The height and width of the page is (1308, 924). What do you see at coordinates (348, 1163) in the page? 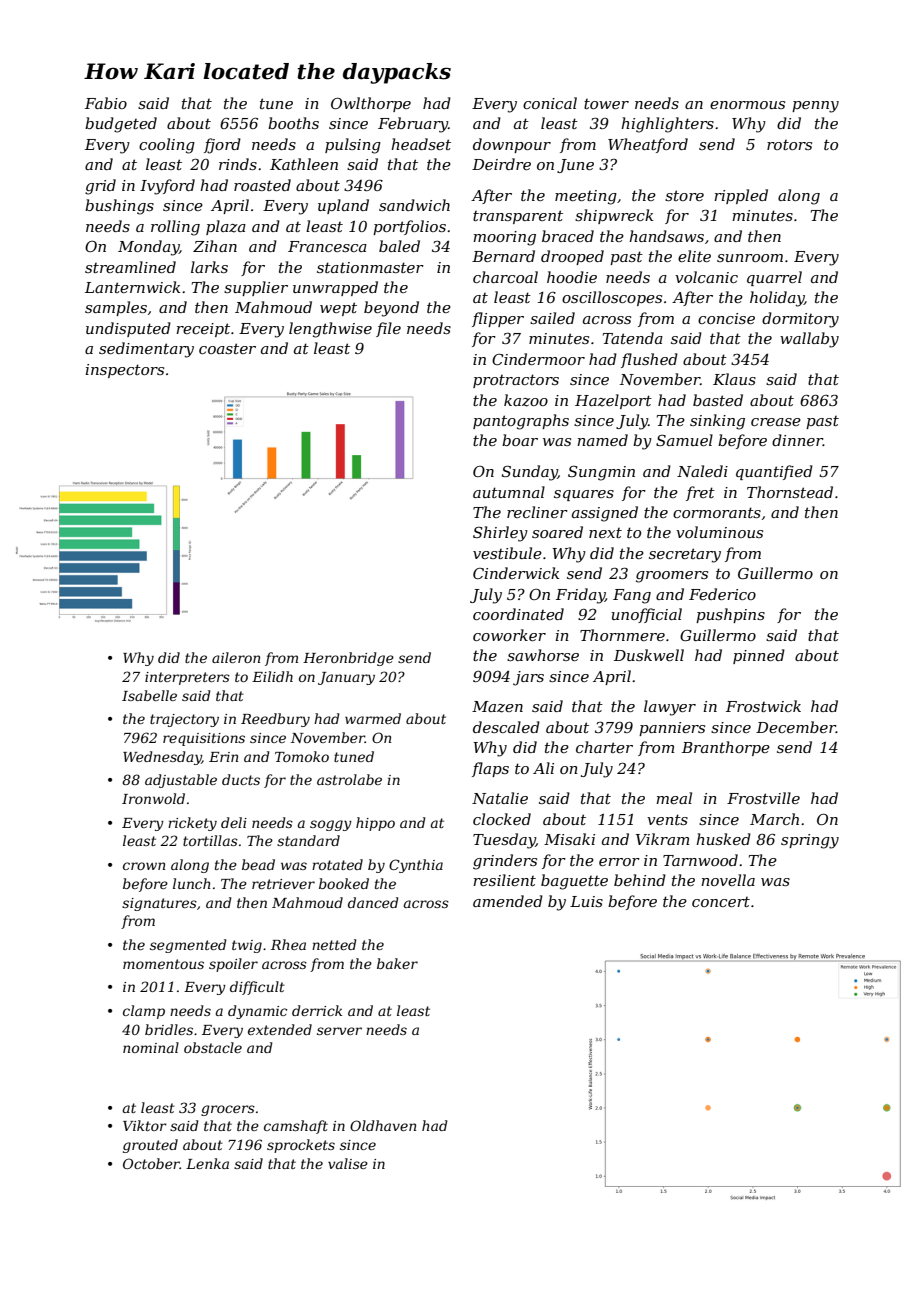
I see `valise` at bounding box center [348, 1163].
